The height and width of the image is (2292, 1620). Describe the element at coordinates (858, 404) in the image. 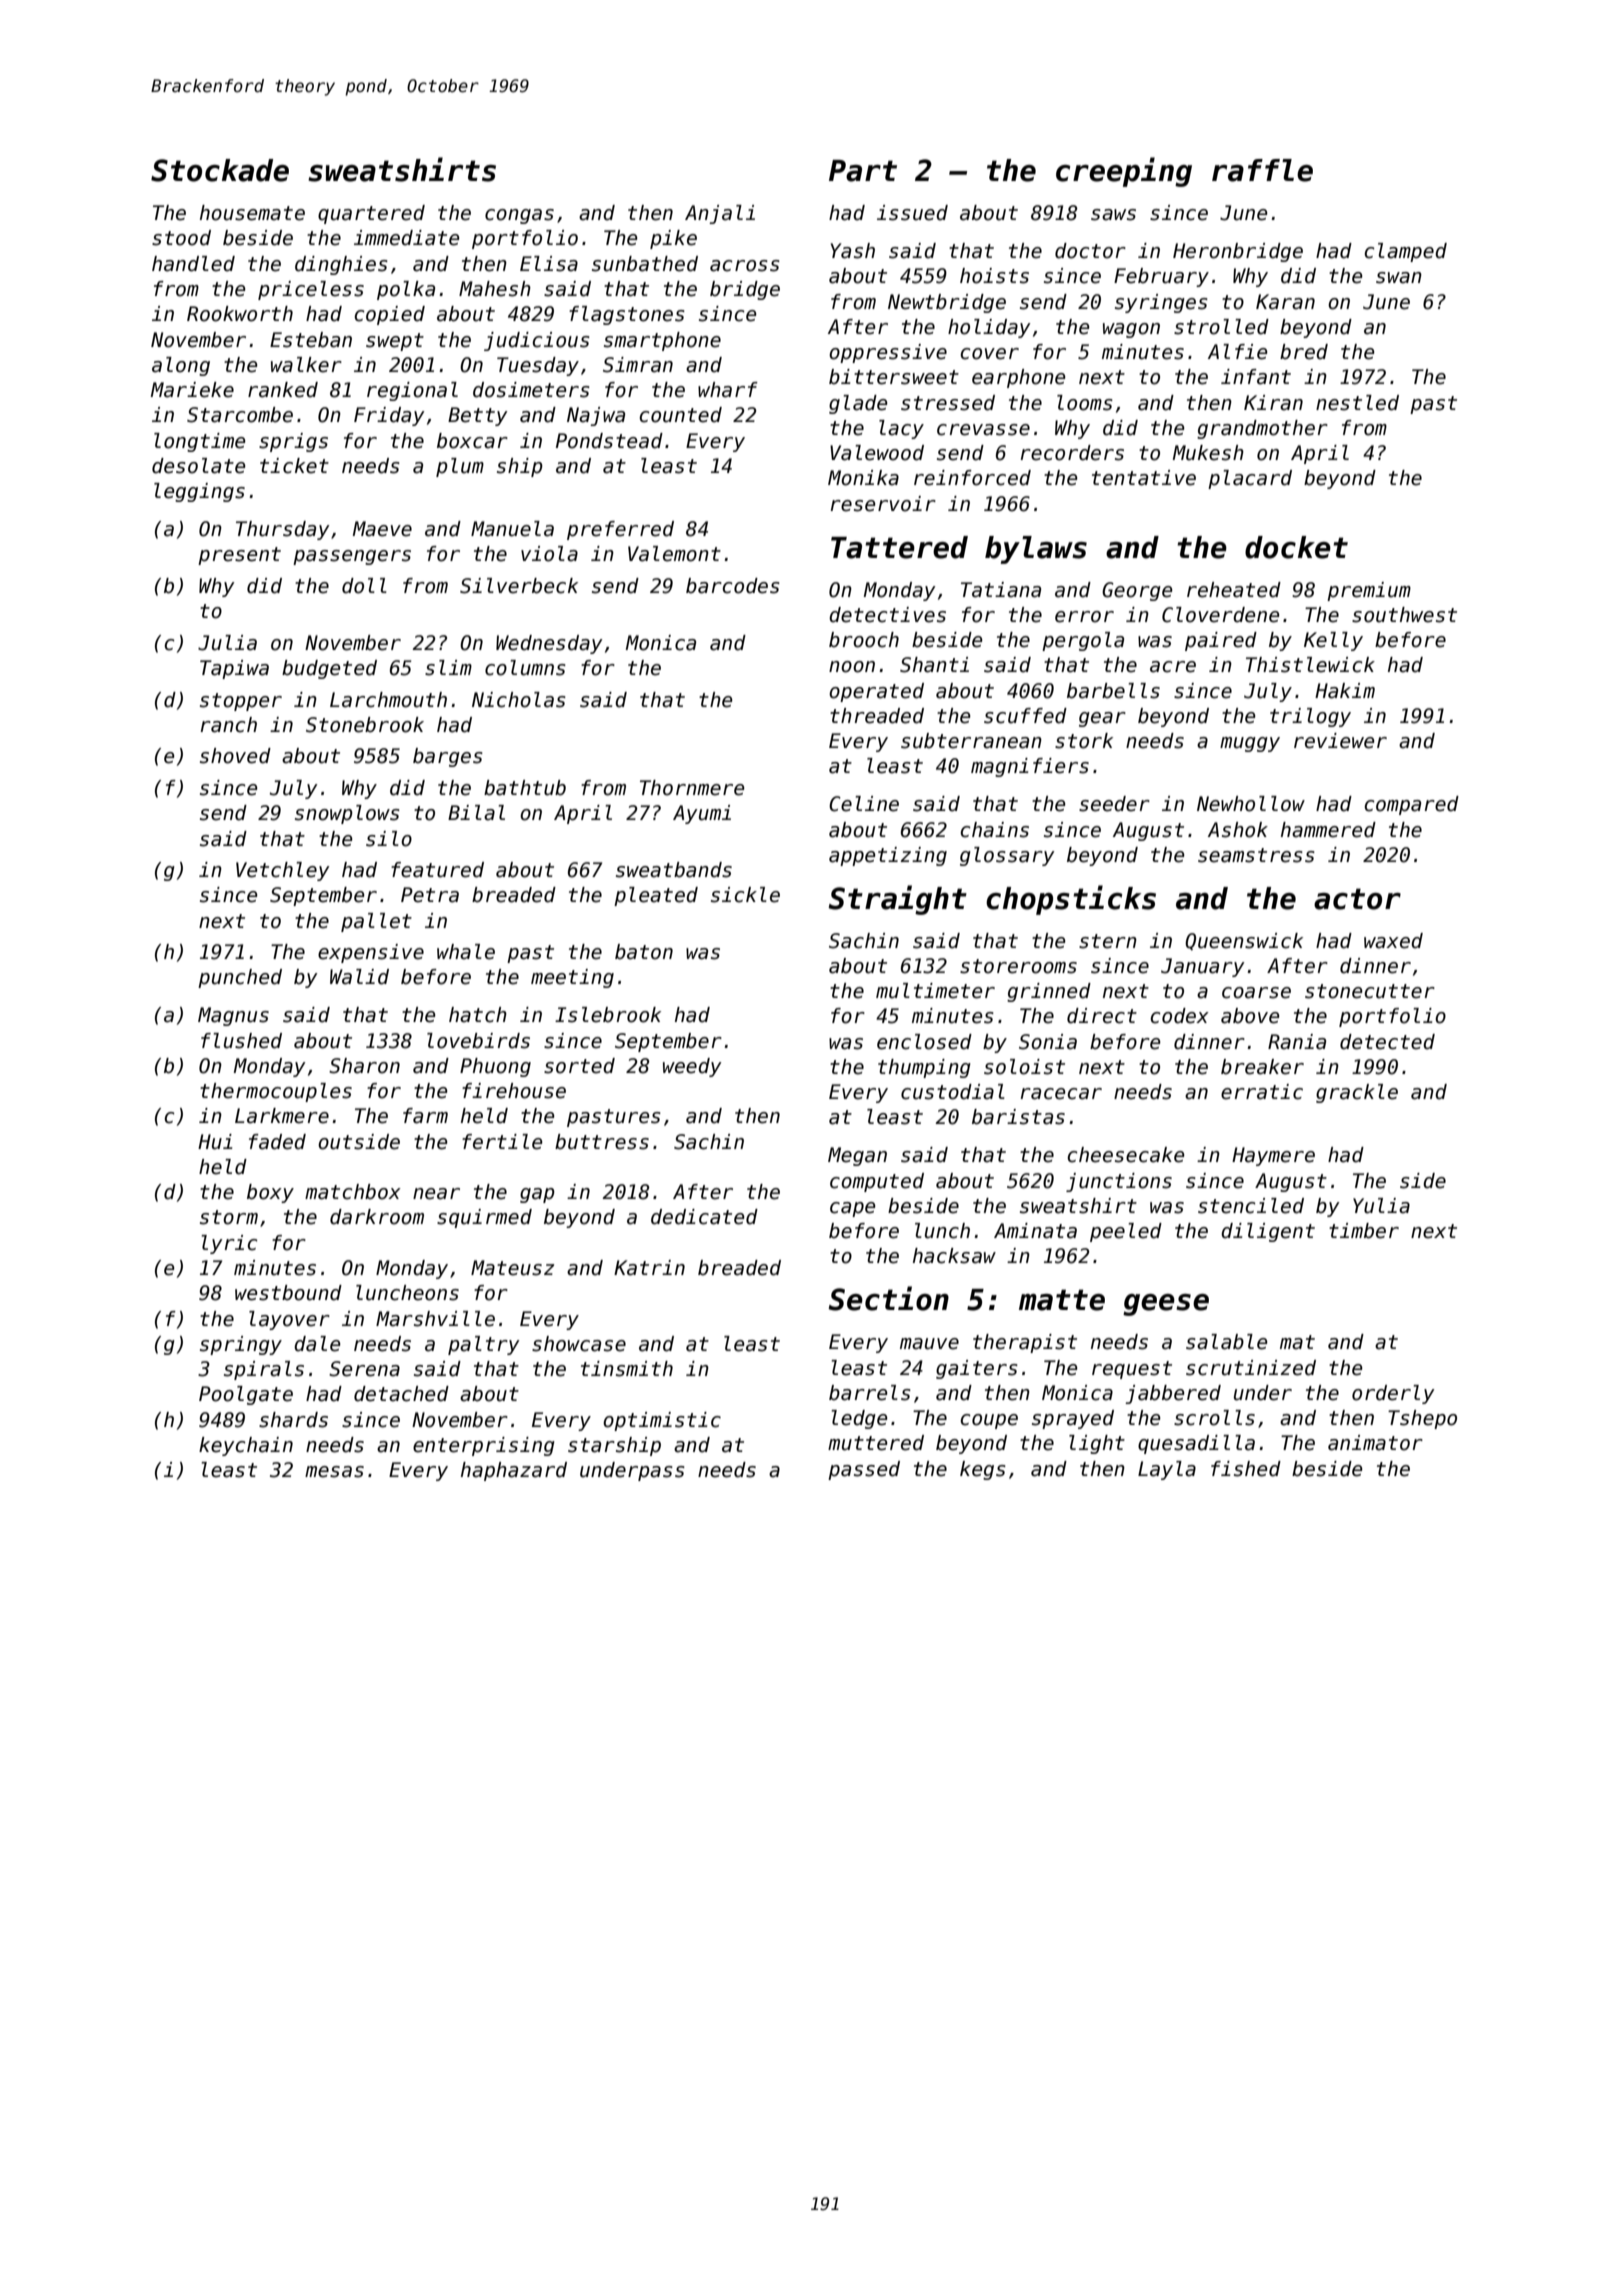

I see `glade` at that location.
